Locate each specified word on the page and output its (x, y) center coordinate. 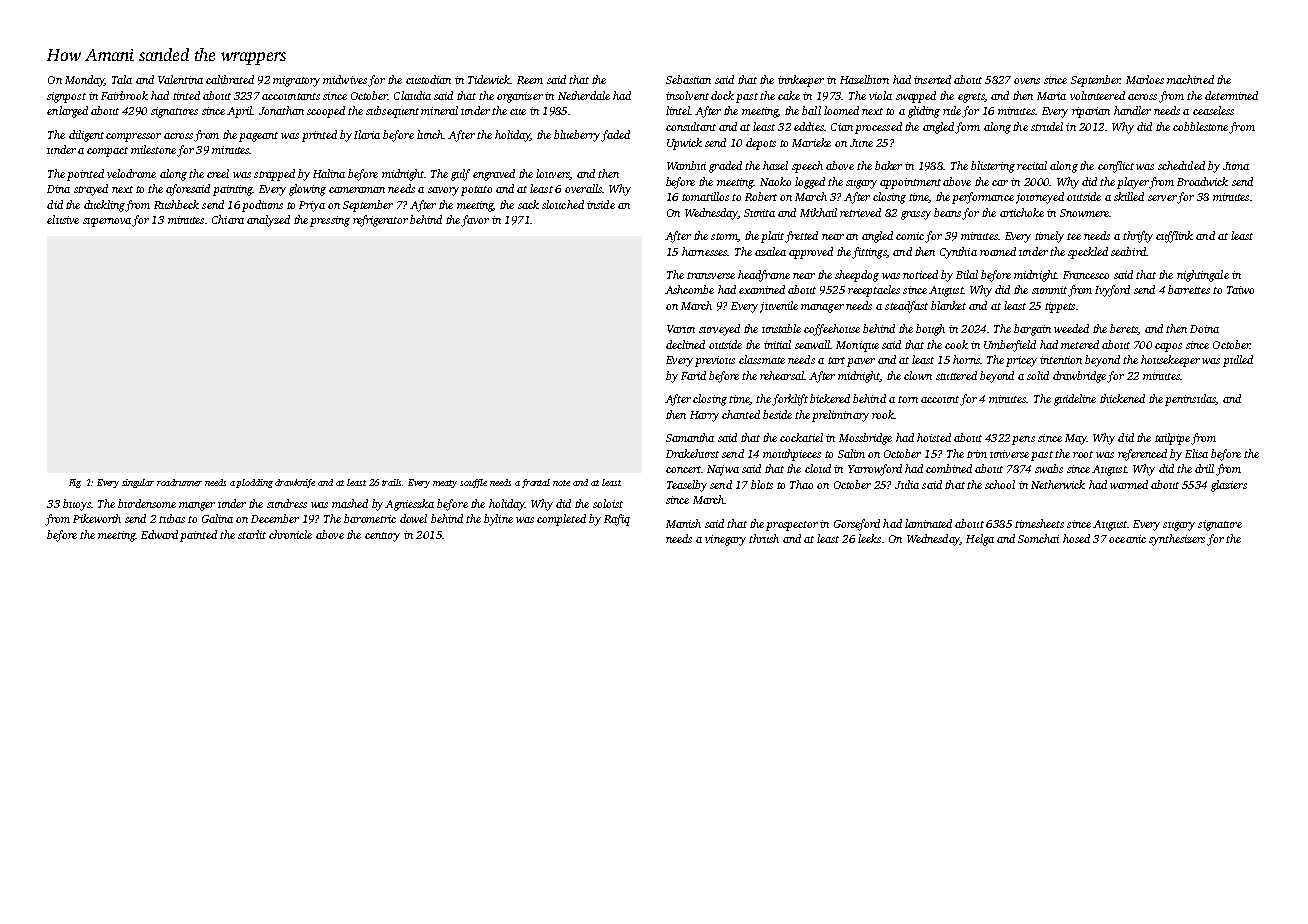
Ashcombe (689, 289)
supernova (107, 222)
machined (1190, 79)
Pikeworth (97, 518)
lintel (678, 110)
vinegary (725, 540)
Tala (122, 79)
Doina (1204, 329)
